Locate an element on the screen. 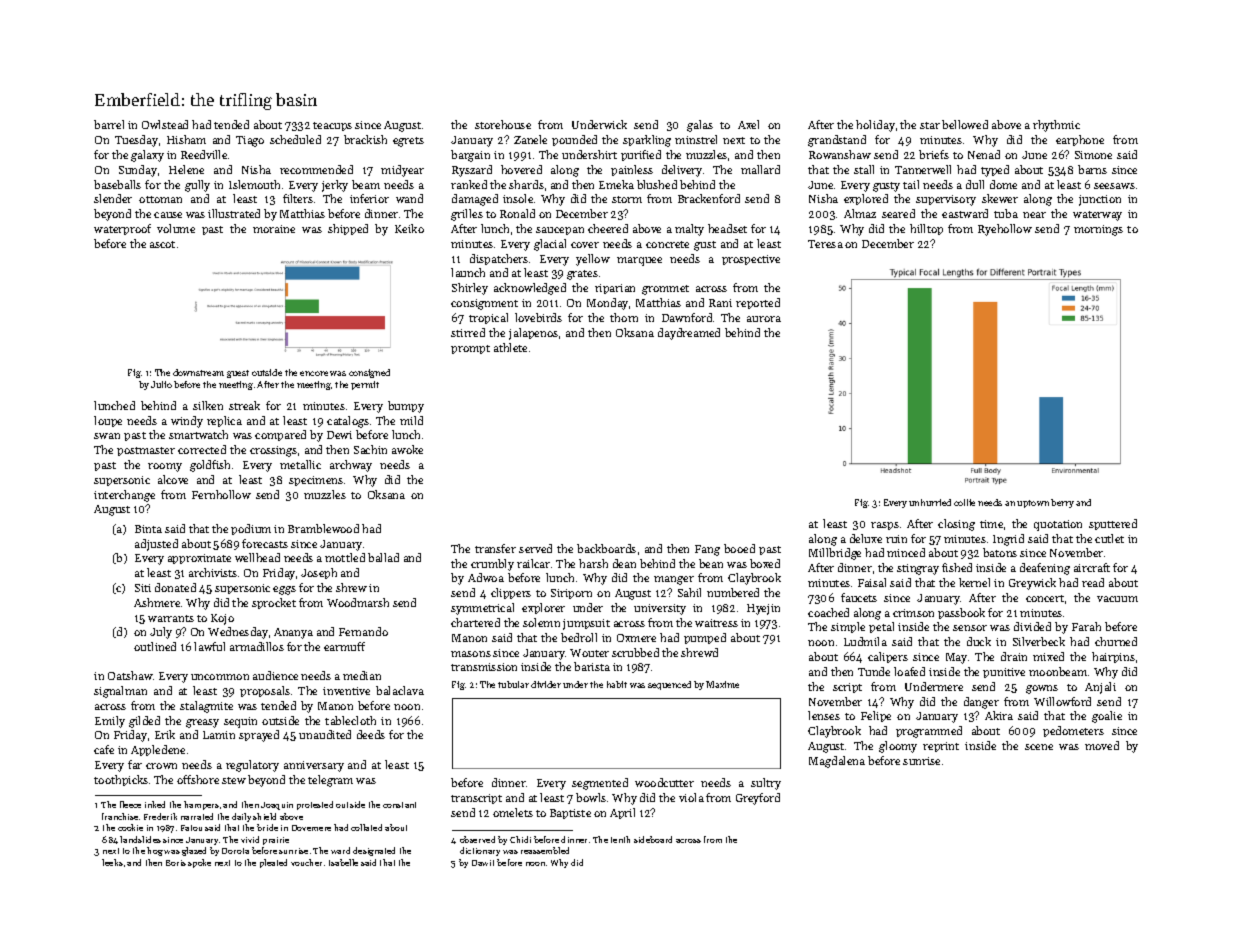 The width and height of the screenshot is (1233, 952). moved is located at coordinates (1102, 745).
